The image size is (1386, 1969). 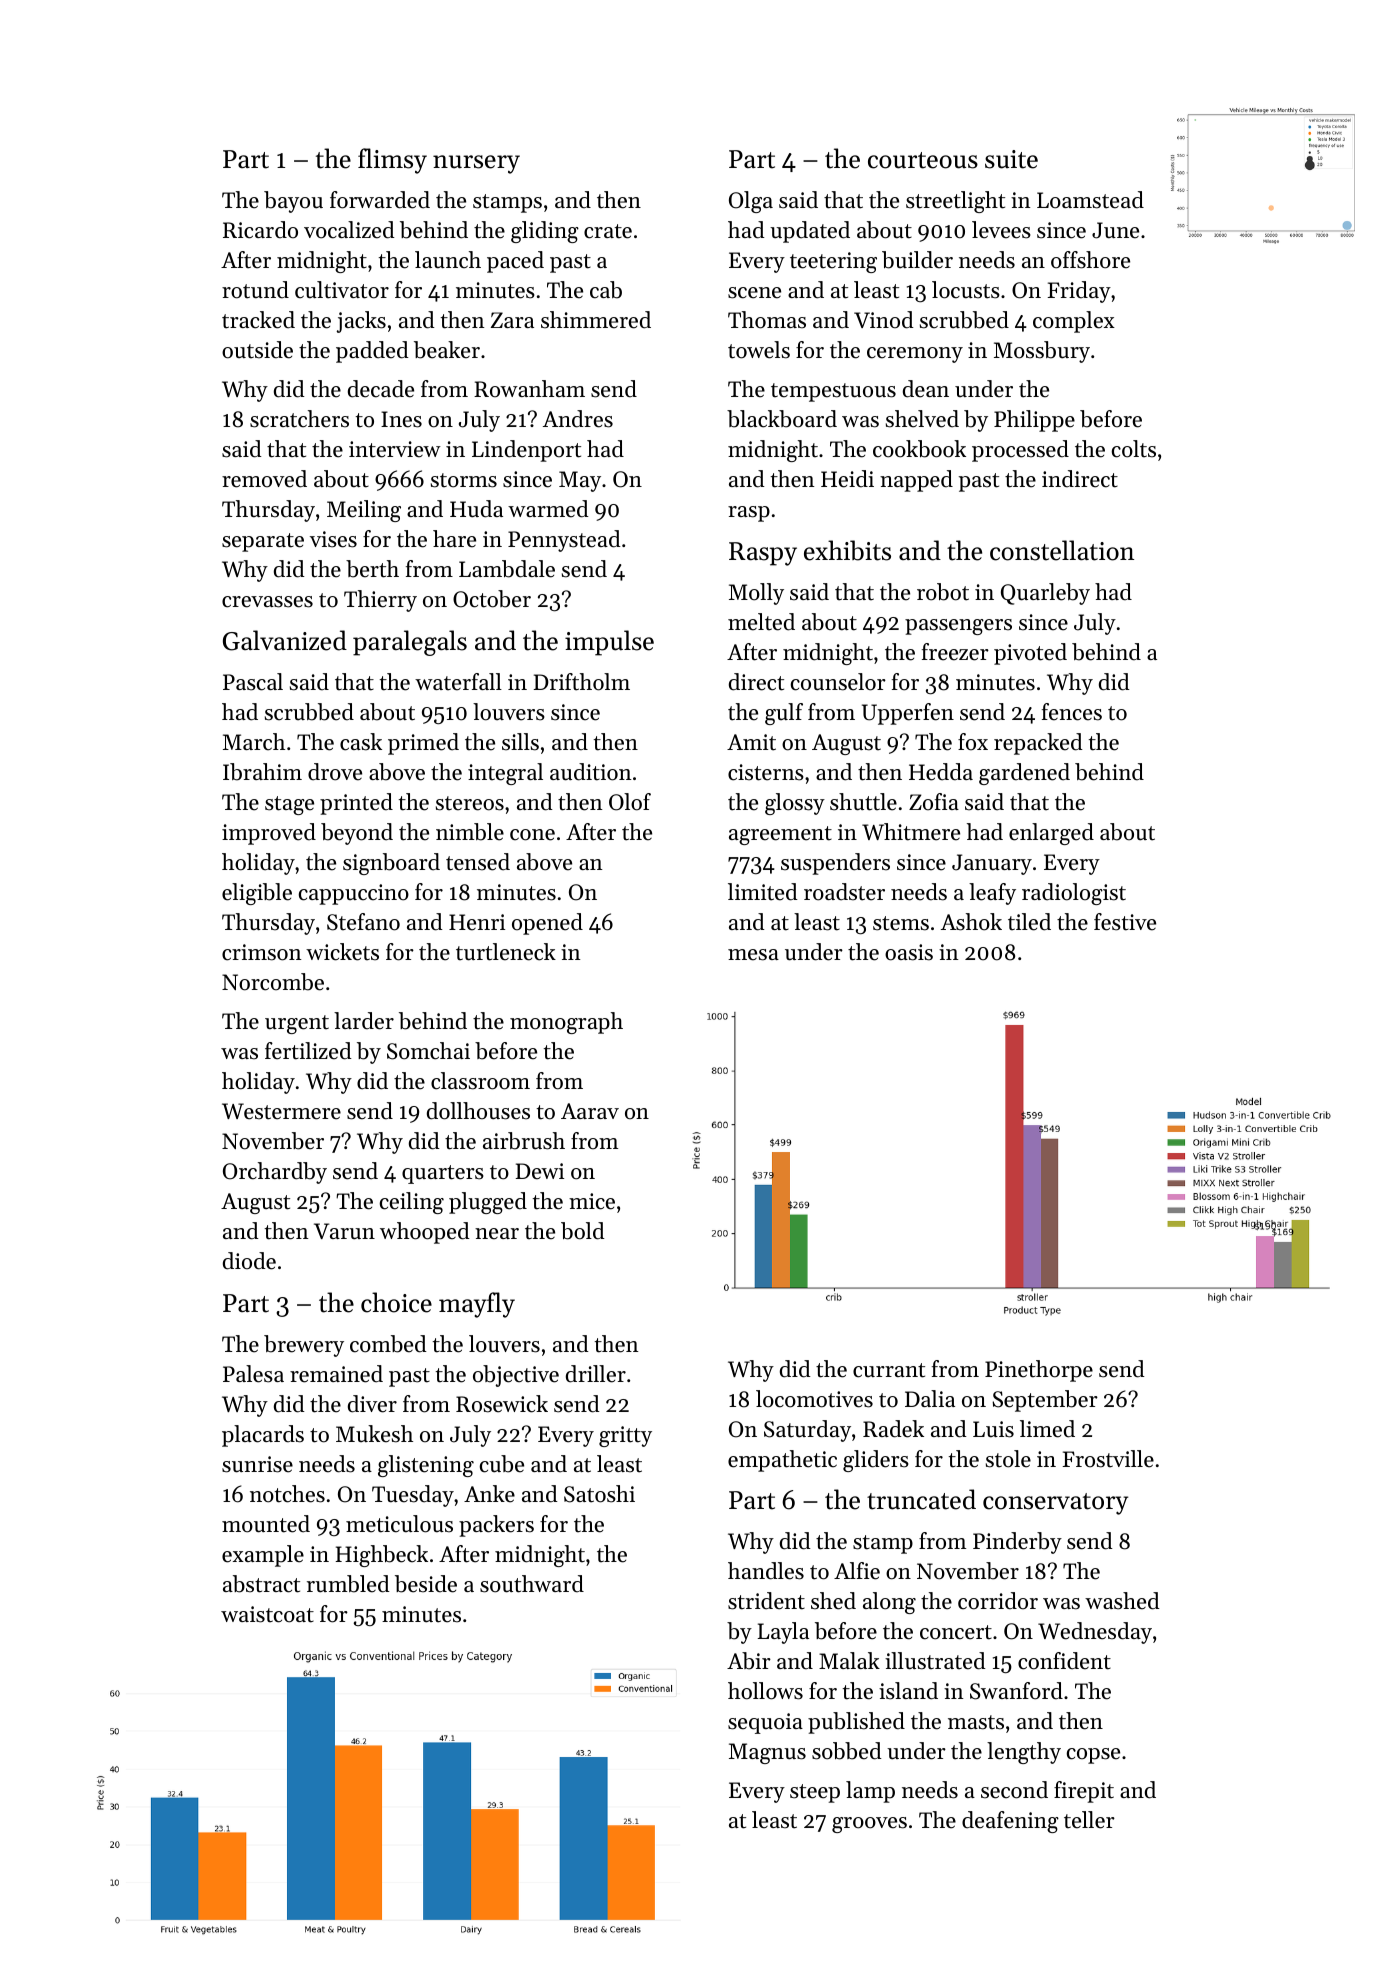 What do you see at coordinates (1089, 1820) in the document?
I see `teller` at bounding box center [1089, 1820].
